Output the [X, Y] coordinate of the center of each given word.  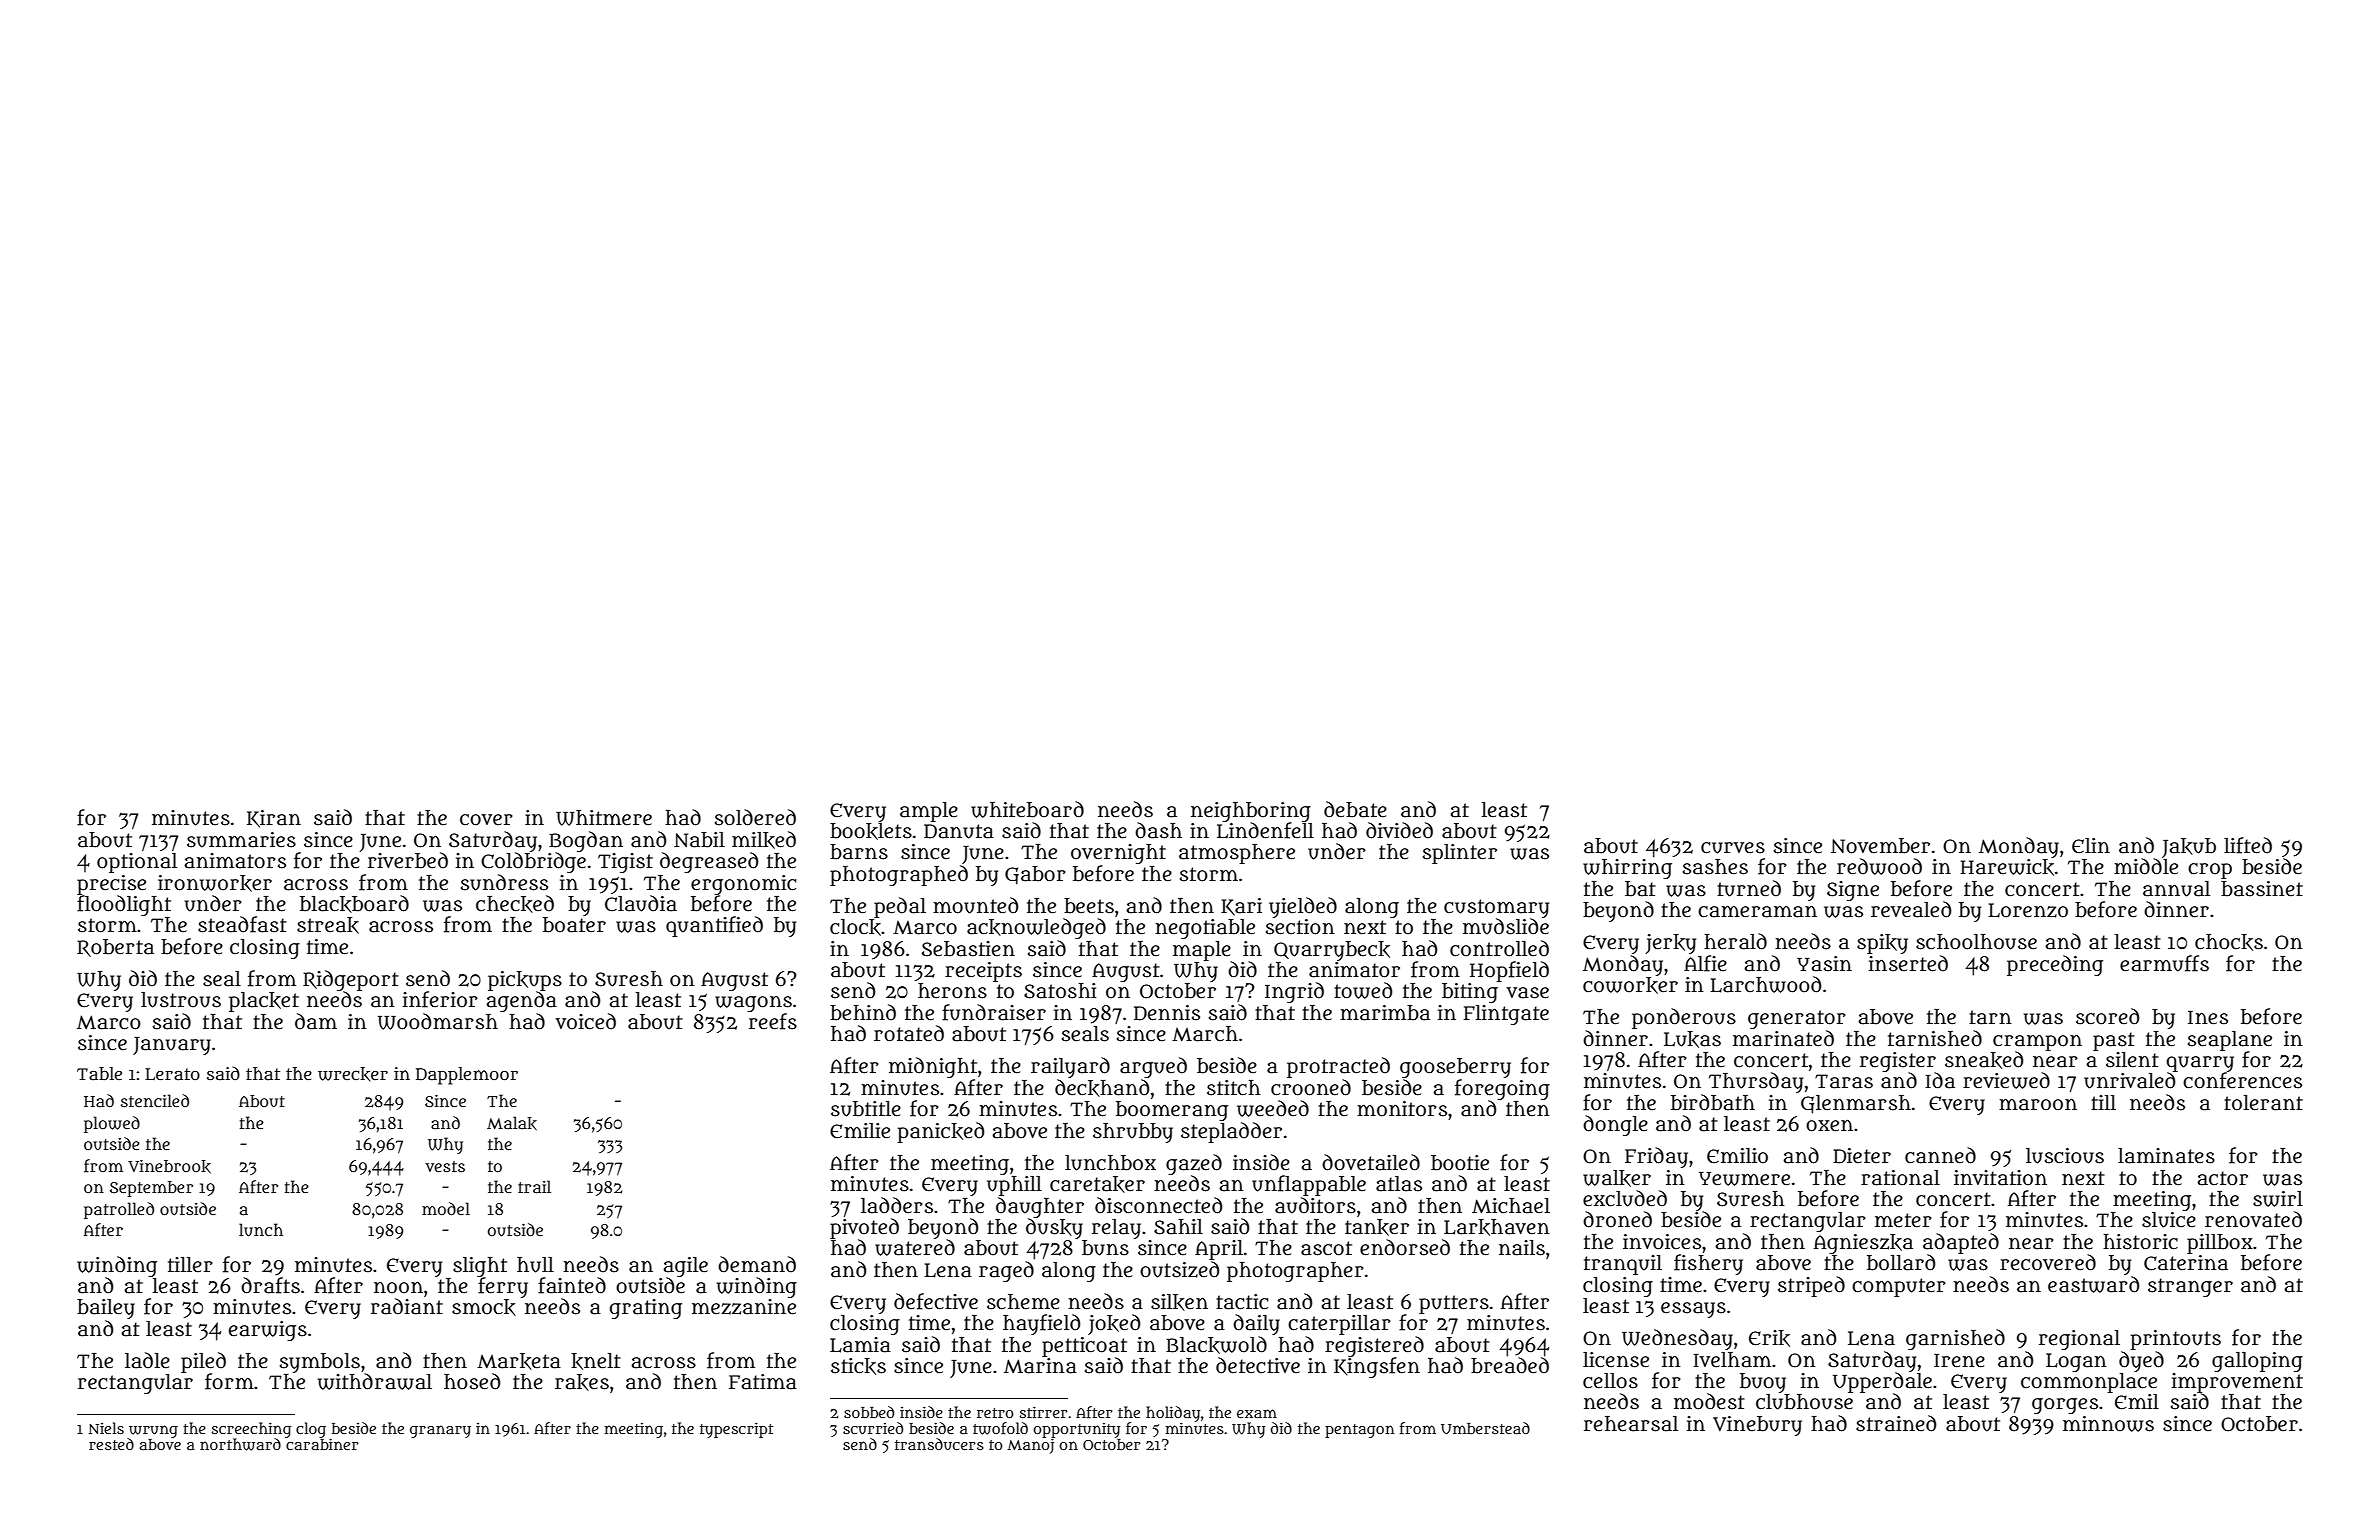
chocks [2229, 942]
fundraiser [994, 1012]
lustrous [181, 1000]
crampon [2037, 1042]
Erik [1769, 1338]
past [2114, 1041]
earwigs [268, 1331]
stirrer [1043, 1412]
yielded [1303, 907]
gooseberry [1455, 1068]
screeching [251, 1430]
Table [99, 1073]
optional [137, 863]
